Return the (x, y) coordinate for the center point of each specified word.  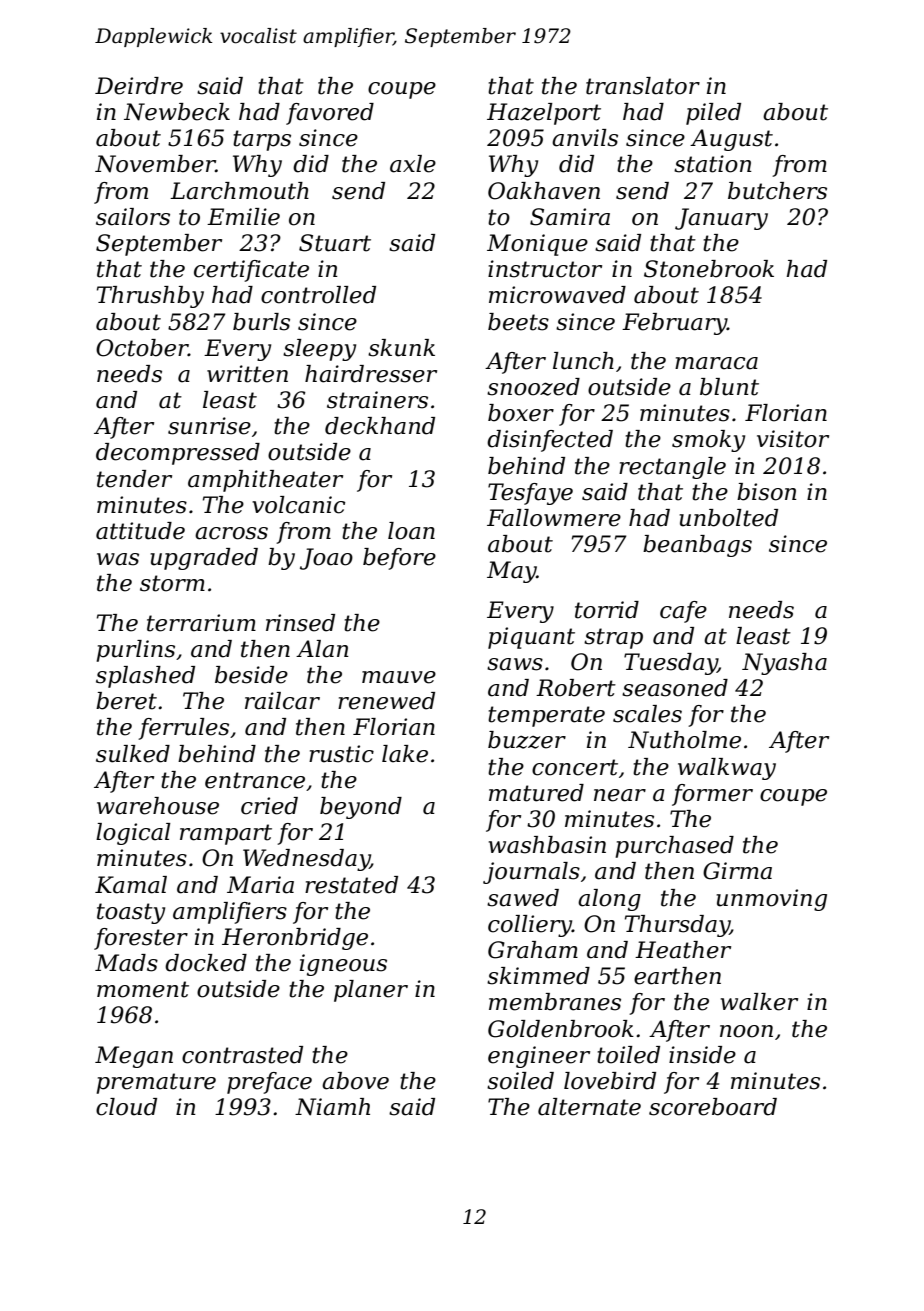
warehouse (158, 806)
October (142, 348)
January (721, 219)
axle (413, 164)
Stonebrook (709, 269)
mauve (399, 677)
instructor (545, 269)
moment (143, 989)
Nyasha (784, 664)
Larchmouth (239, 191)
